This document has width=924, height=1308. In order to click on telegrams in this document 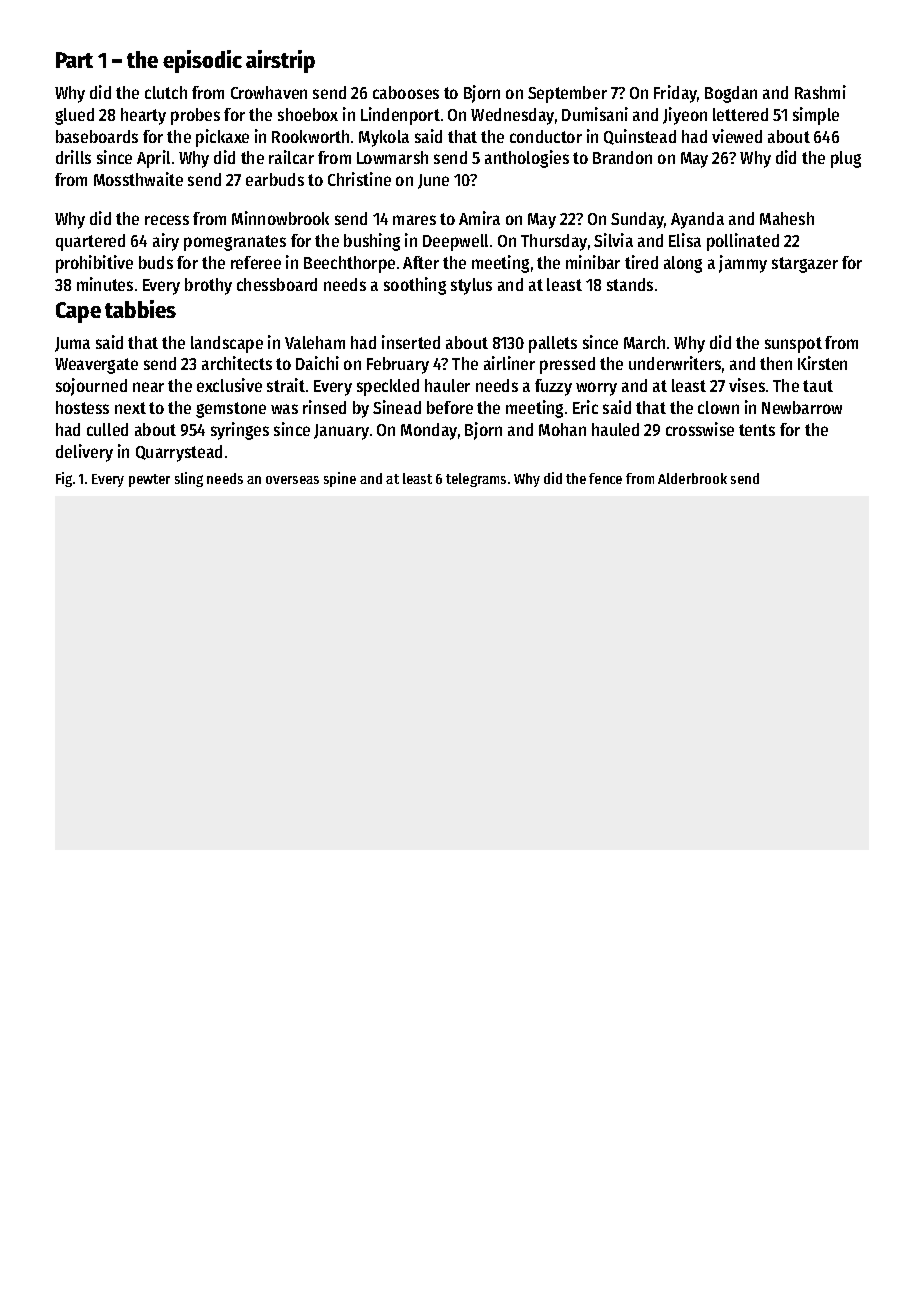, I will do `click(476, 480)`.
